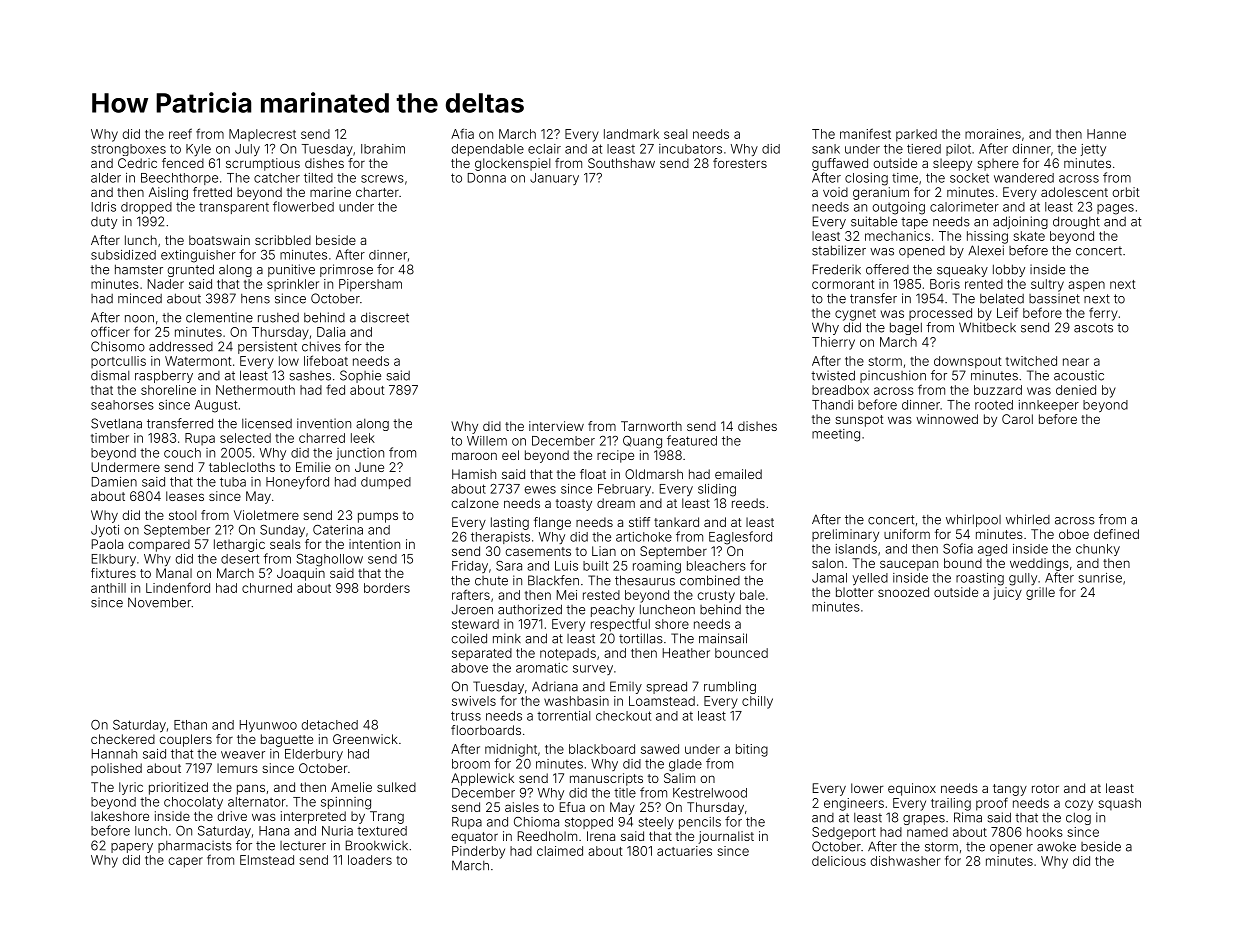 This screenshot has height=952, width=1233. I want to click on primrose, so click(346, 270).
